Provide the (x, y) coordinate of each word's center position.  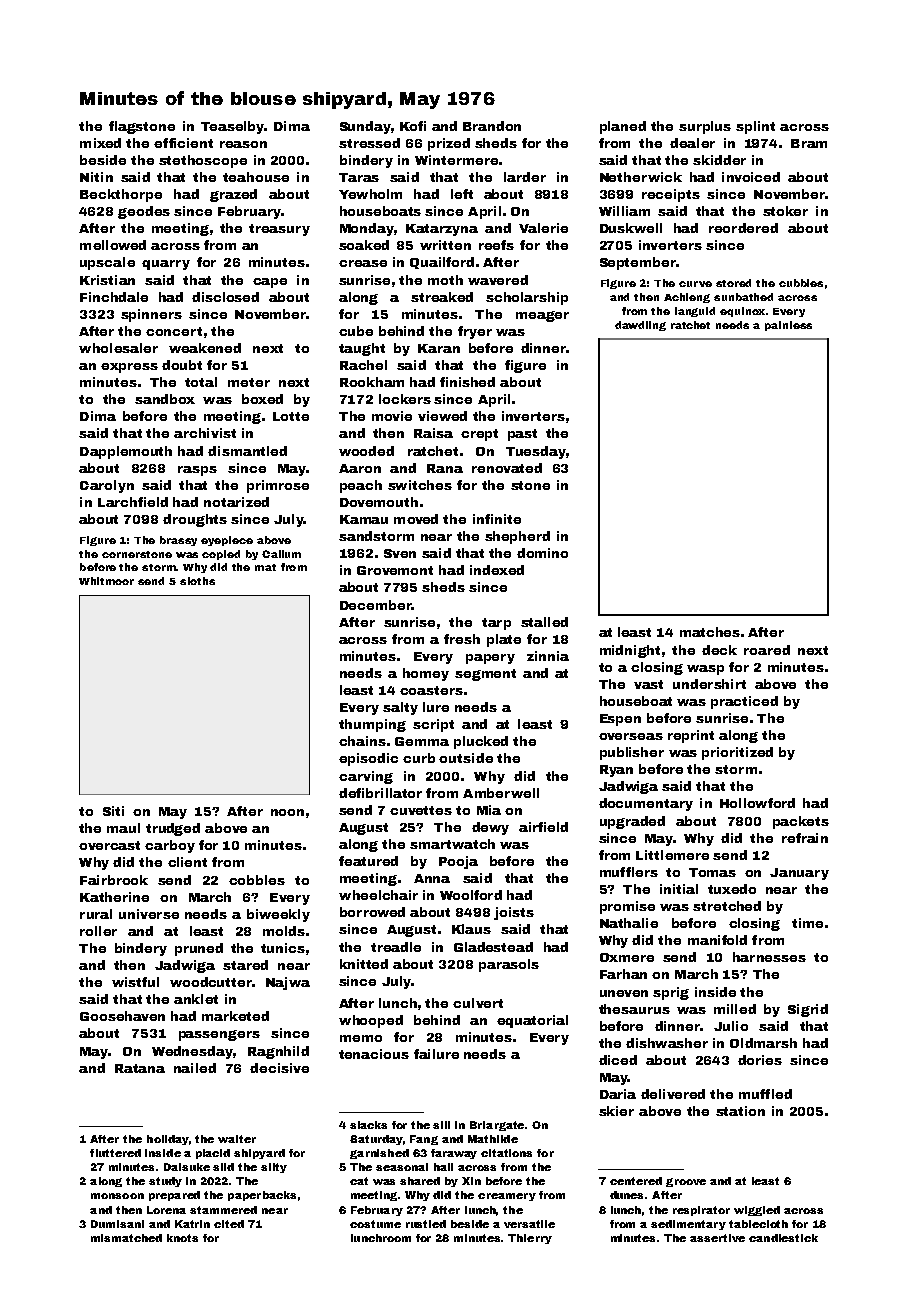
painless (788, 326)
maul (123, 828)
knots (182, 1238)
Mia (489, 810)
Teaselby (232, 127)
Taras (359, 177)
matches (710, 632)
